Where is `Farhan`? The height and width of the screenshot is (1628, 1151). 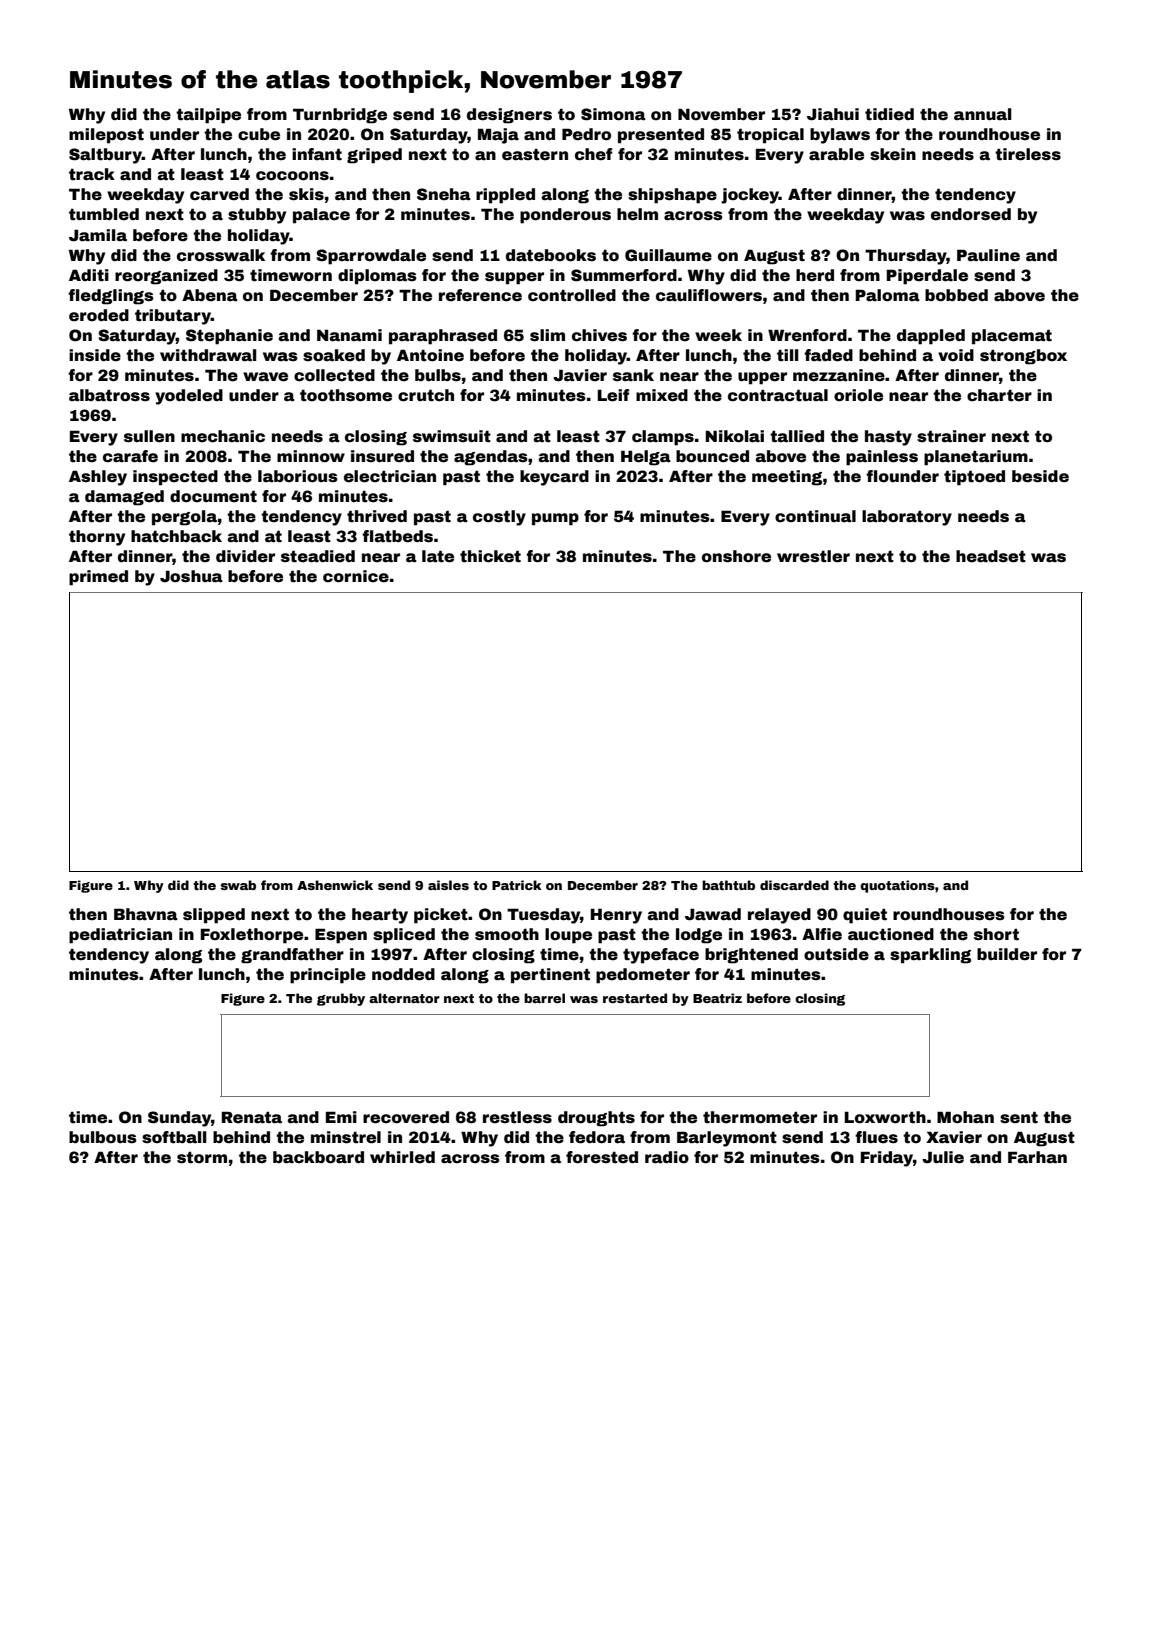
Farhan is located at coordinates (1037, 1157).
